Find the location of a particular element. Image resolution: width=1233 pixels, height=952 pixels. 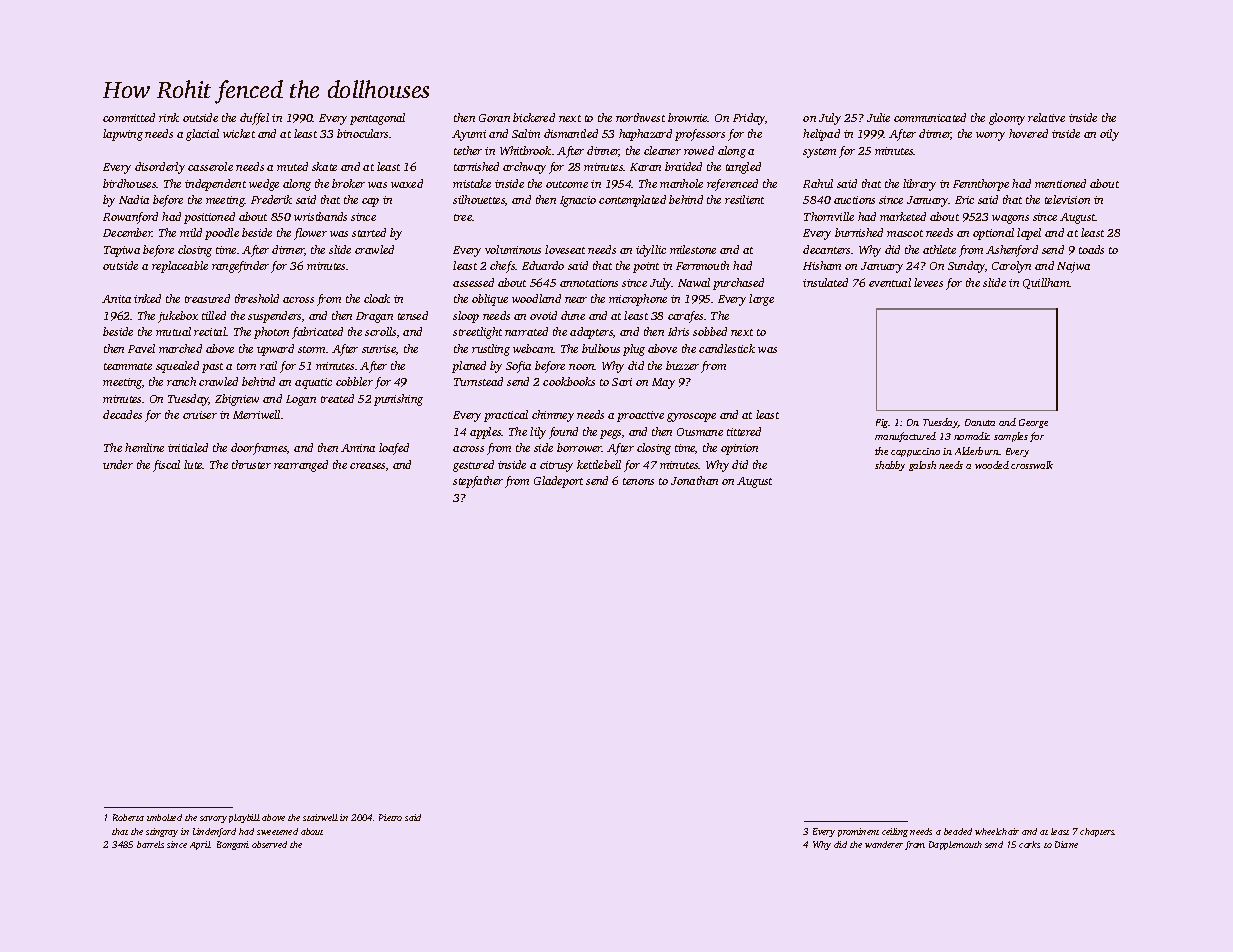

sweetened is located at coordinates (277, 831).
